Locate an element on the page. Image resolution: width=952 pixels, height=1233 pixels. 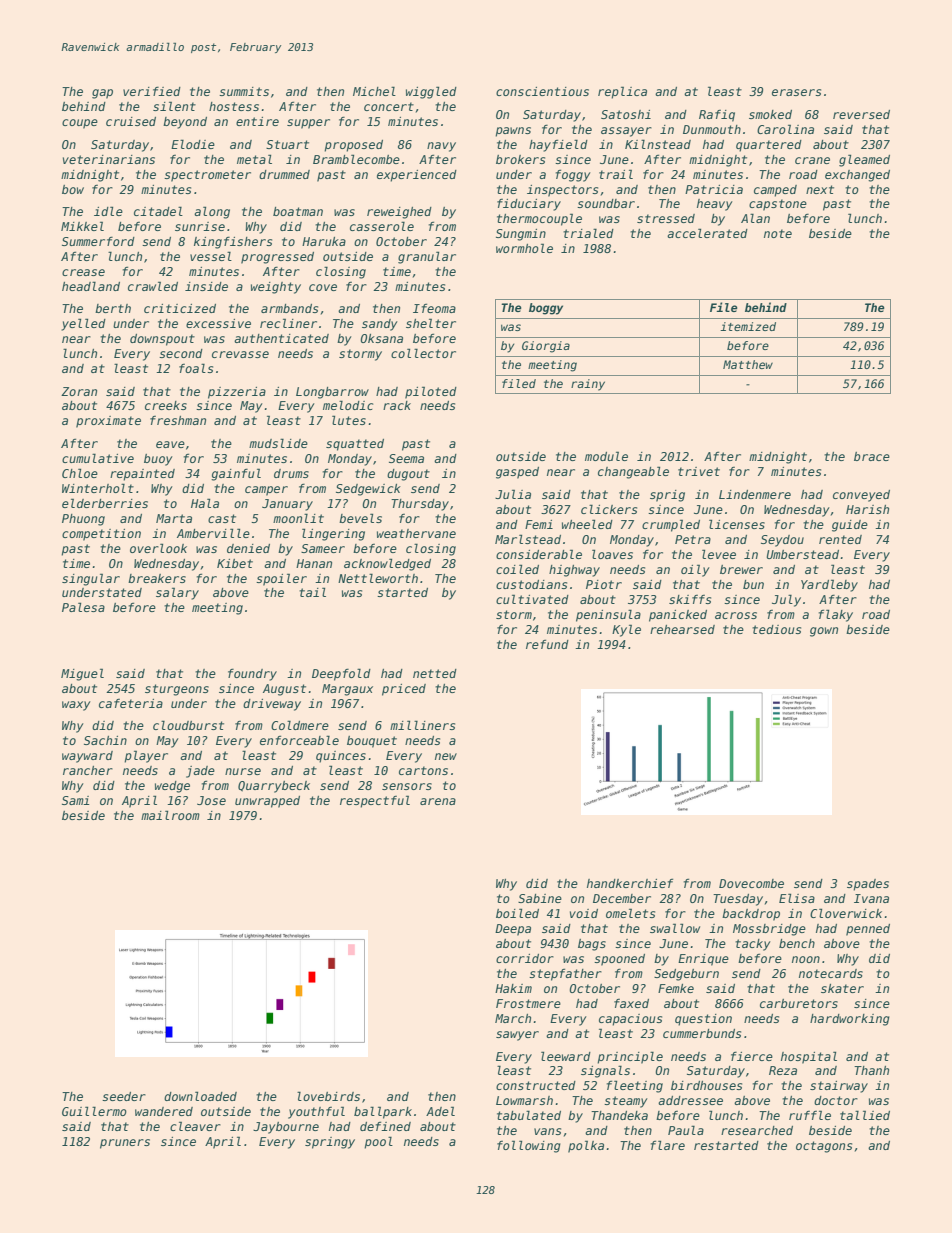
gown is located at coordinates (824, 632).
